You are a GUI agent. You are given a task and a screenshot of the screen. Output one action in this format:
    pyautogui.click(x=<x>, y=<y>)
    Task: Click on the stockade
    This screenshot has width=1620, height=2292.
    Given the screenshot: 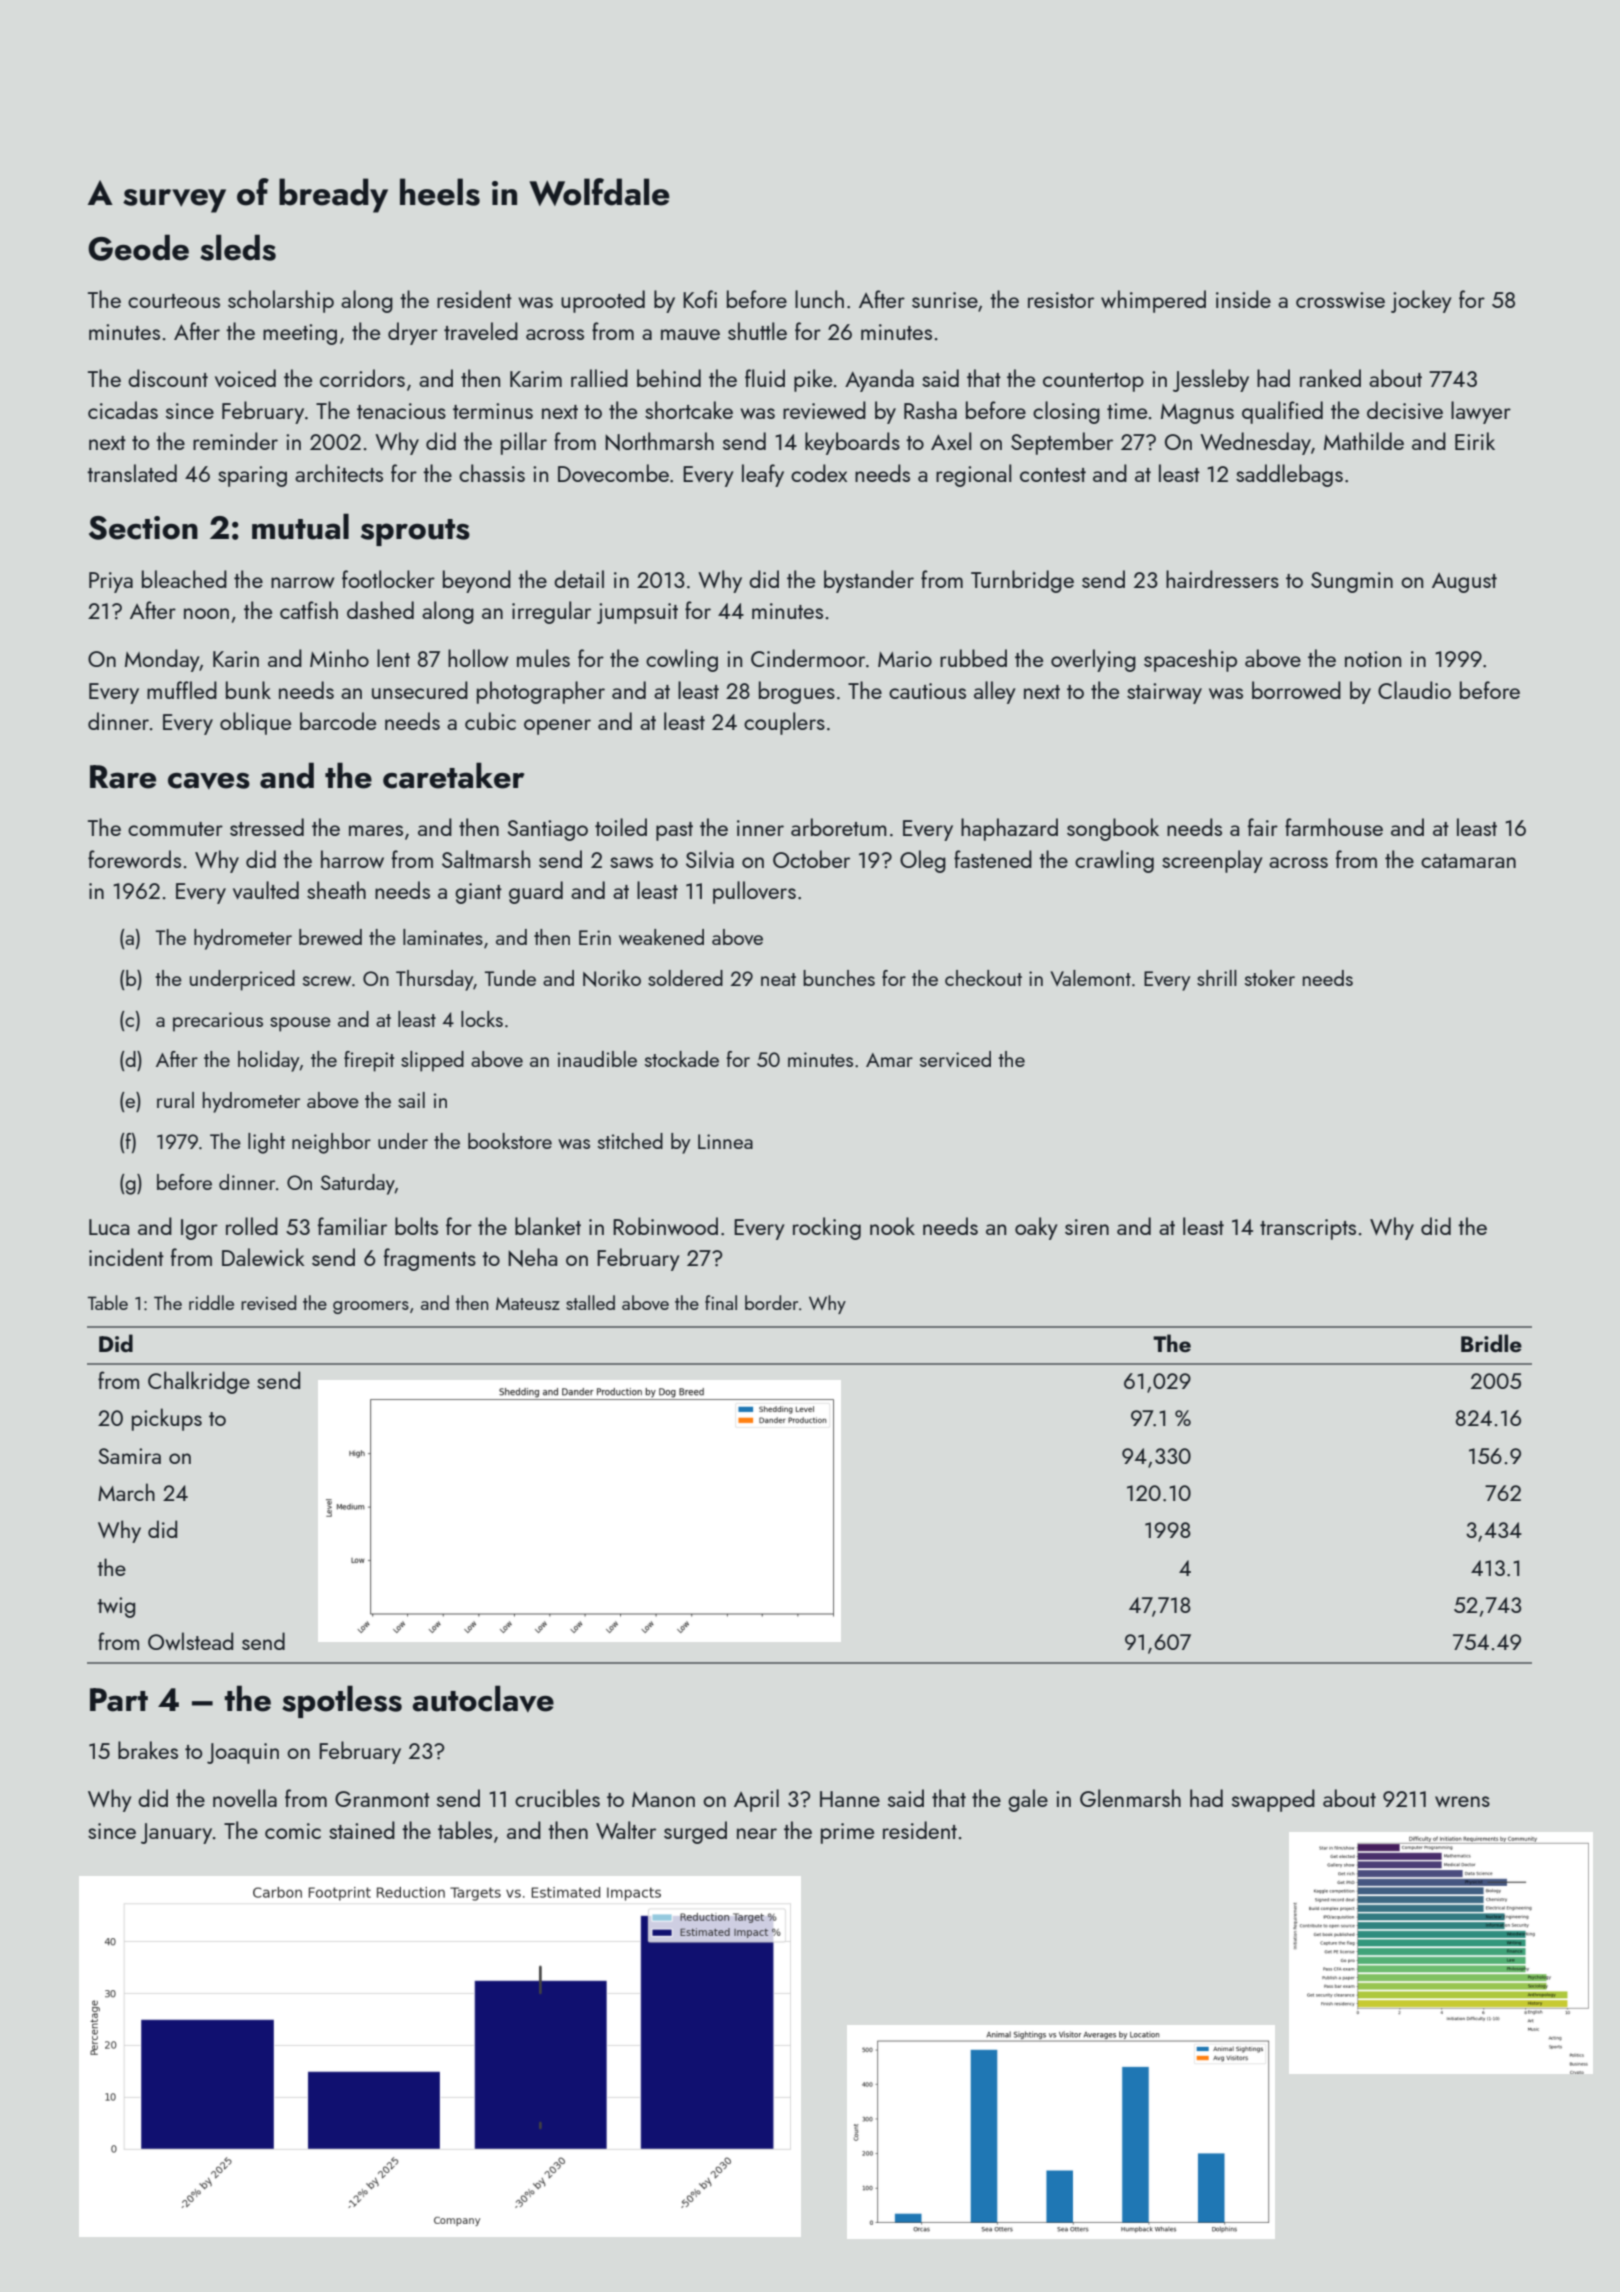 What is the action you would take?
    pyautogui.click(x=682, y=1059)
